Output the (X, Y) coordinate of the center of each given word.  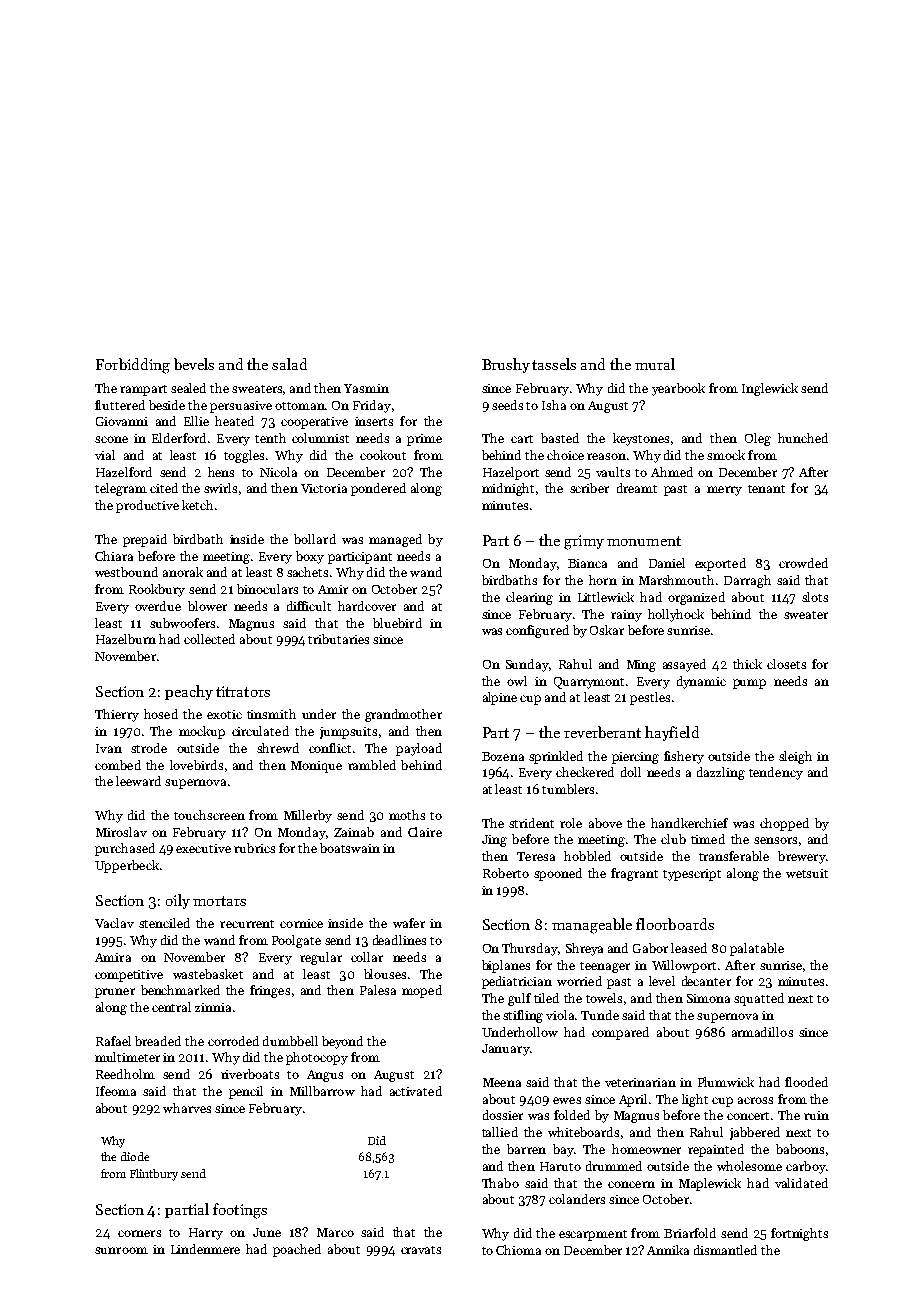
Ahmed (672, 472)
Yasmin (366, 388)
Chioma (518, 1250)
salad (289, 364)
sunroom (121, 1250)
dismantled (725, 1250)
